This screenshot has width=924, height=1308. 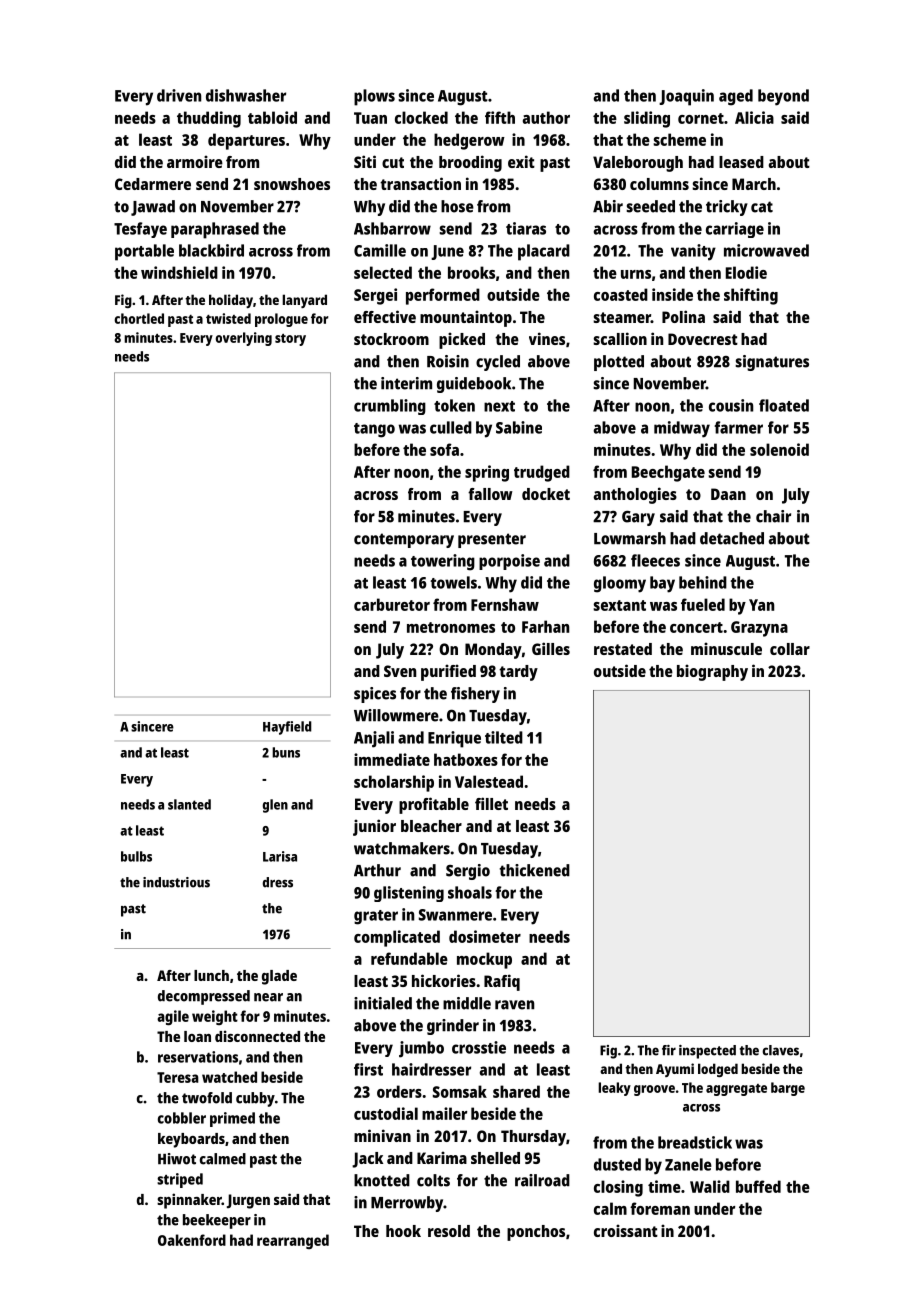 What do you see at coordinates (535, 870) in the screenshot?
I see `thickened` at bounding box center [535, 870].
